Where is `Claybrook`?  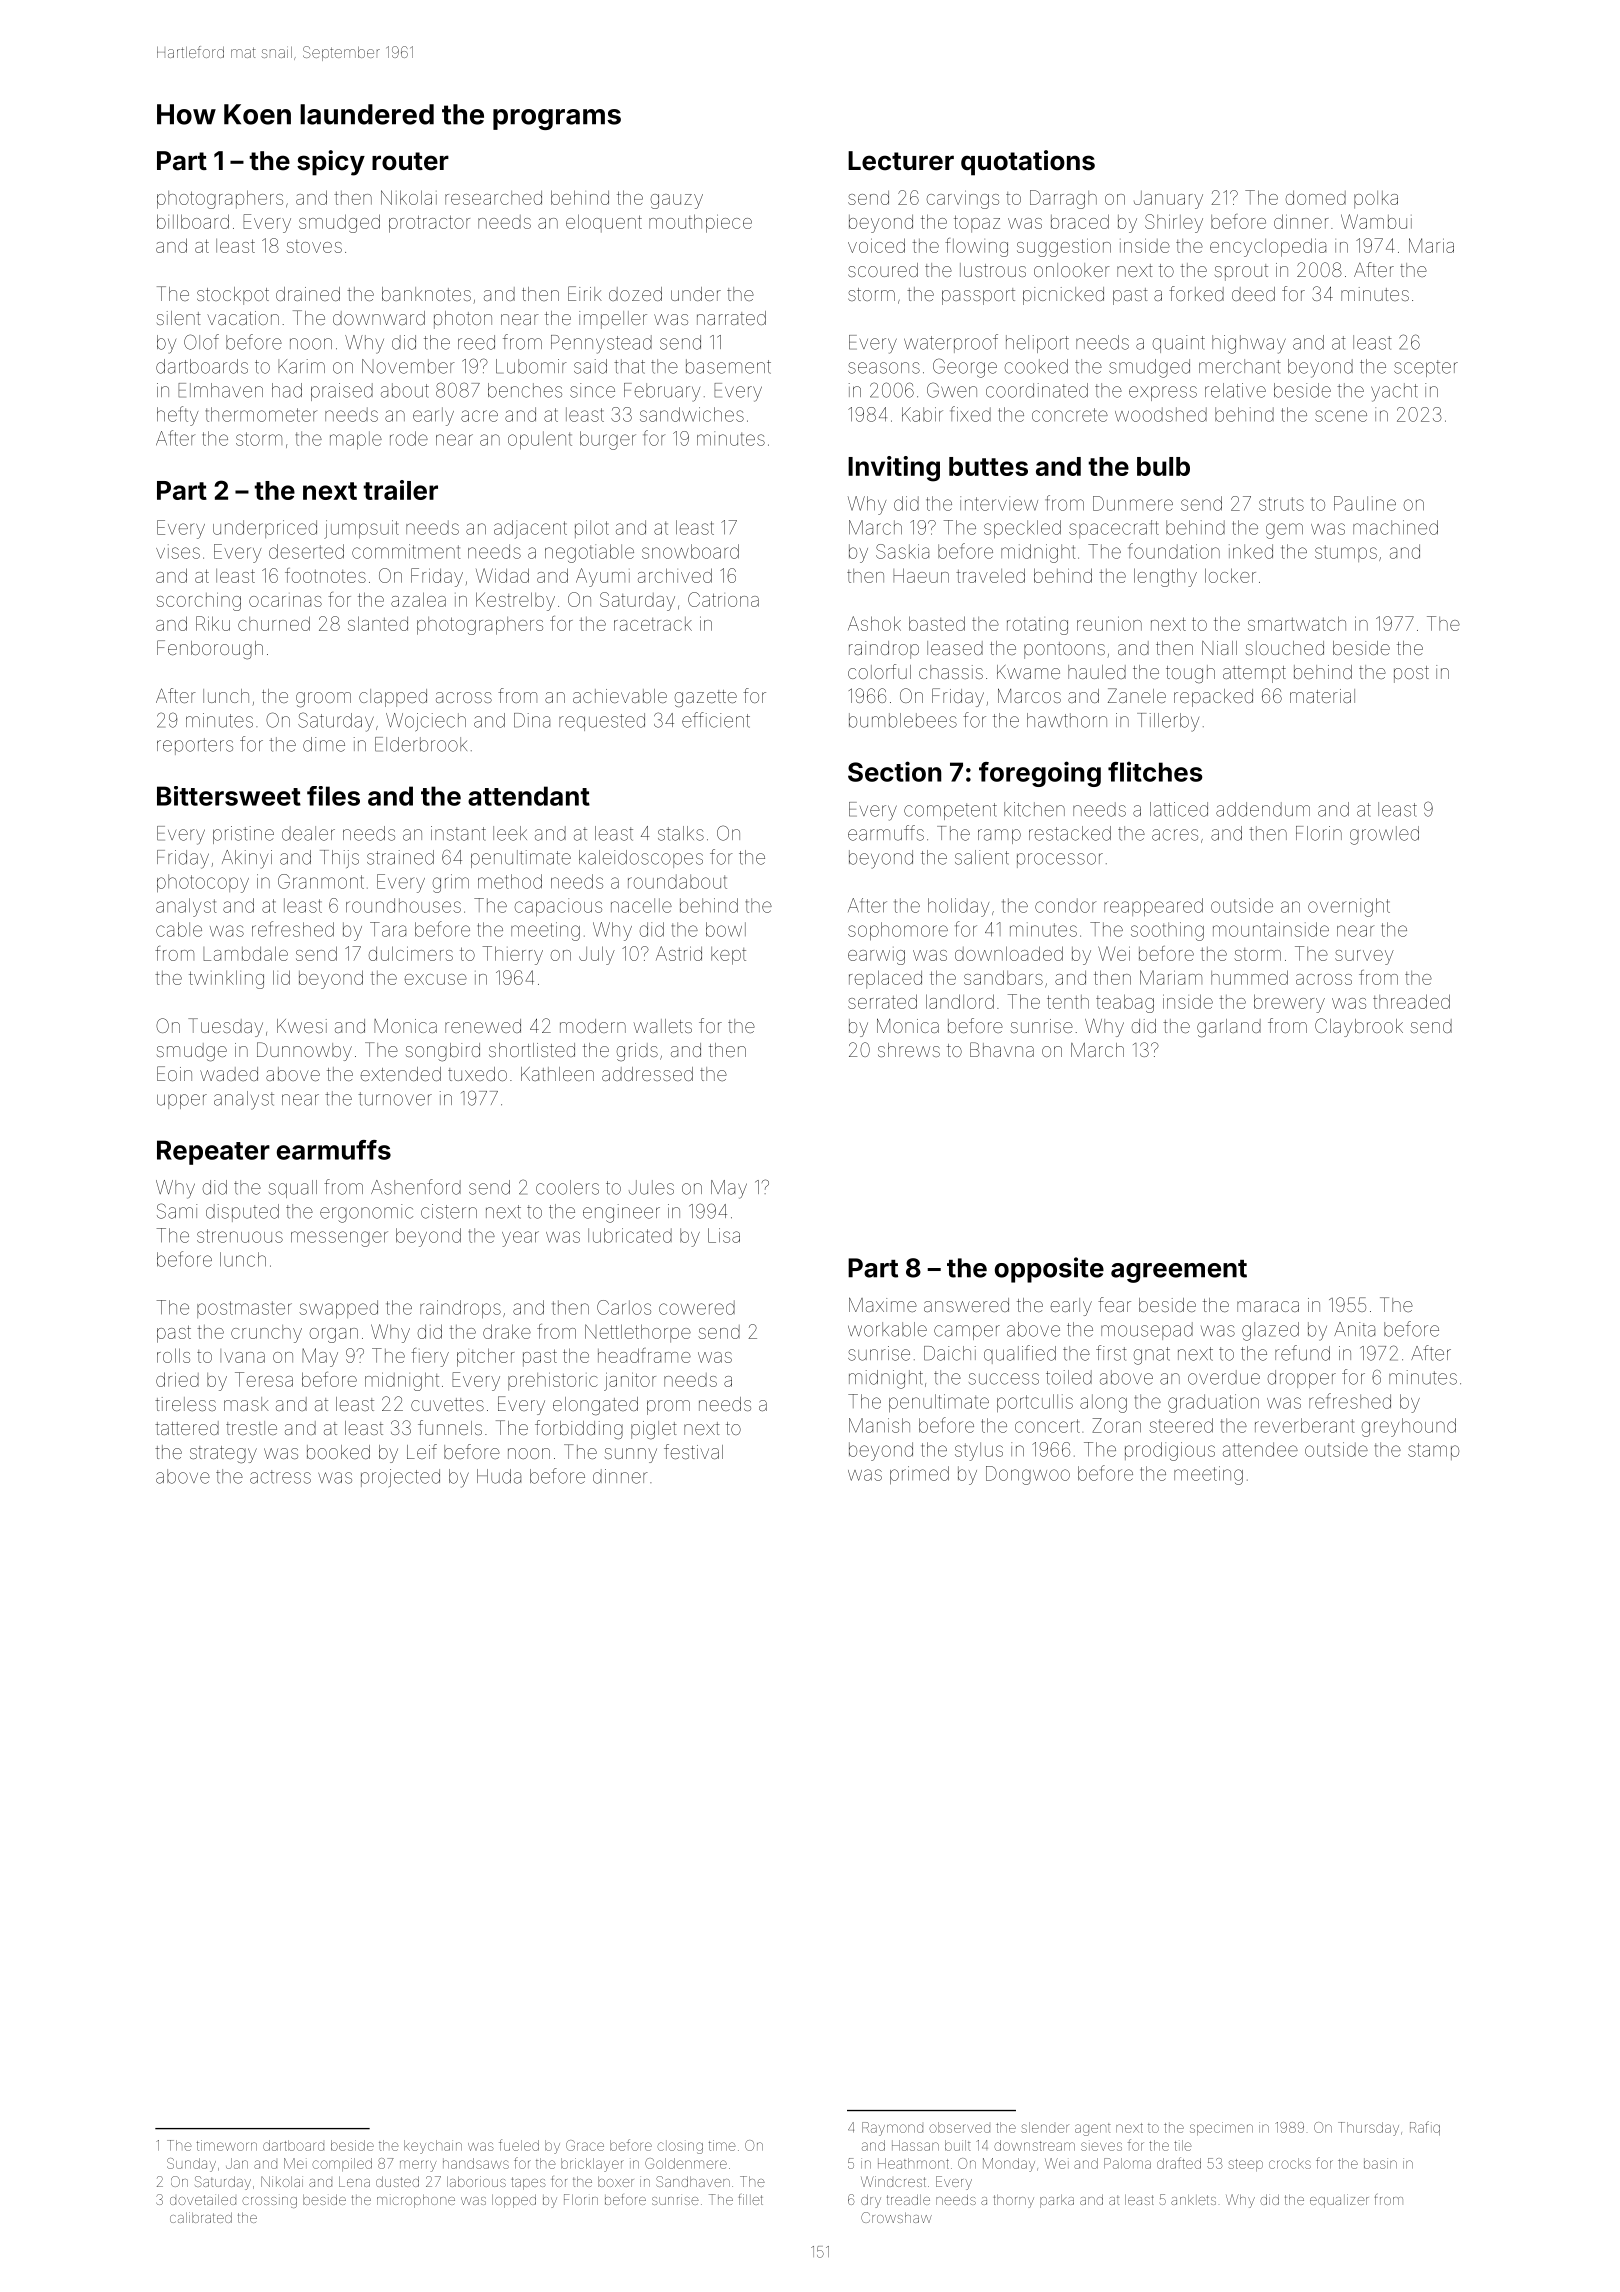 Claybrook is located at coordinates (1359, 1027).
